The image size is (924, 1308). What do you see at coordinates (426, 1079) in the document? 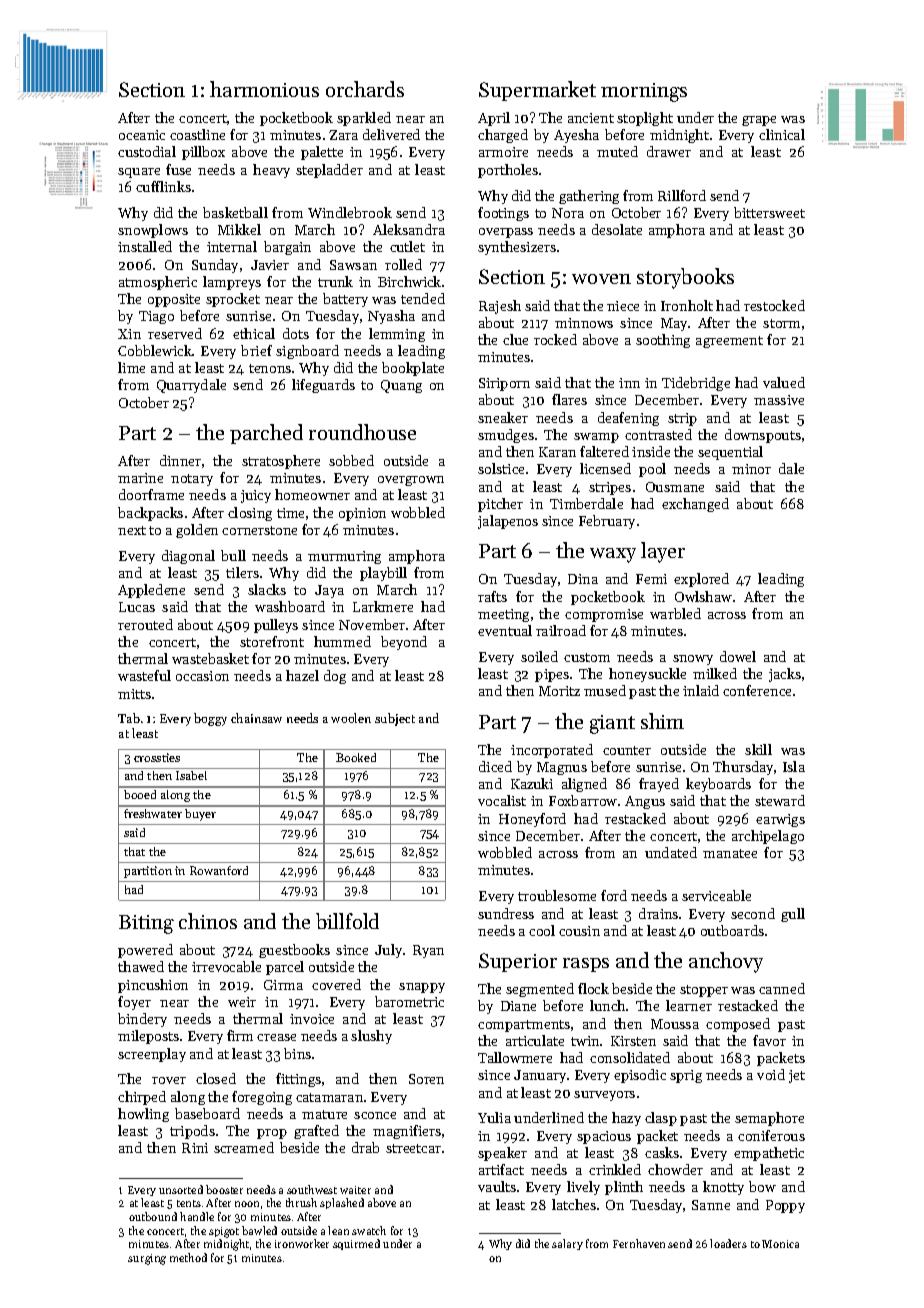
I see `Soren` at bounding box center [426, 1079].
